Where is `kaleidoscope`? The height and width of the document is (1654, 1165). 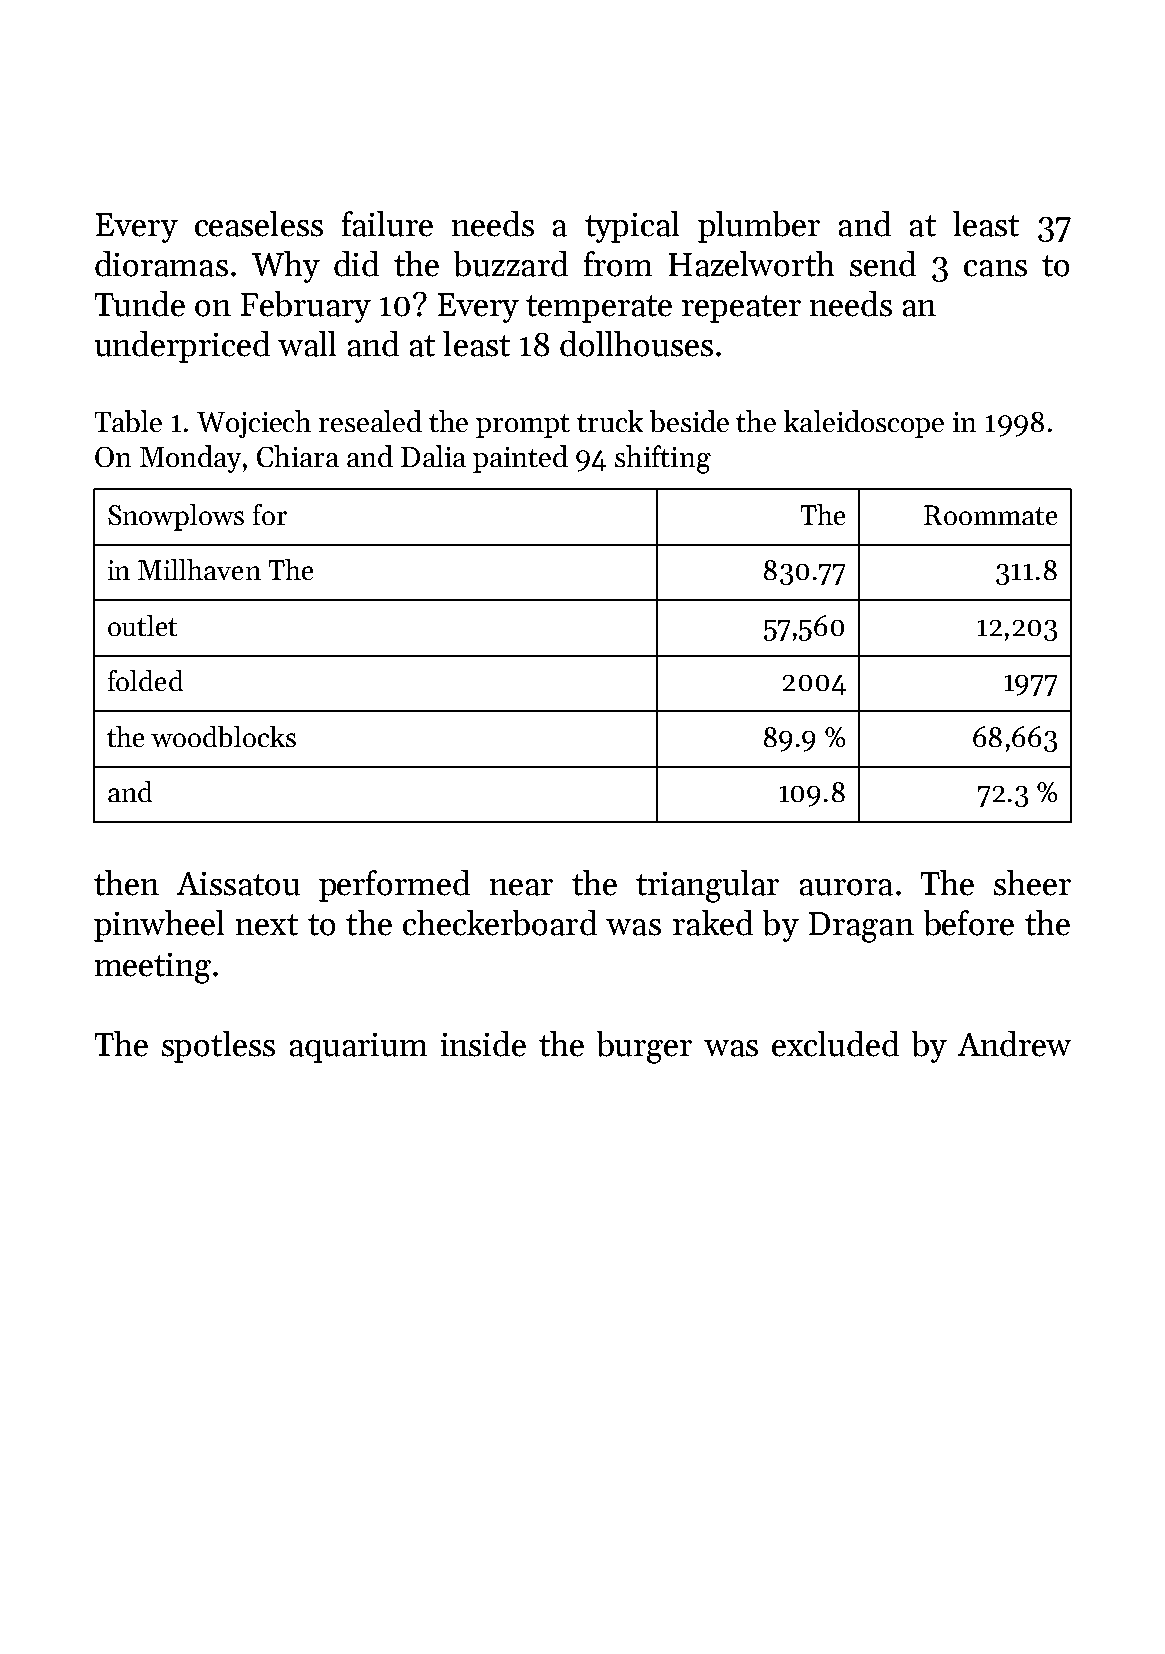
kaleidoscope is located at coordinates (864, 424).
